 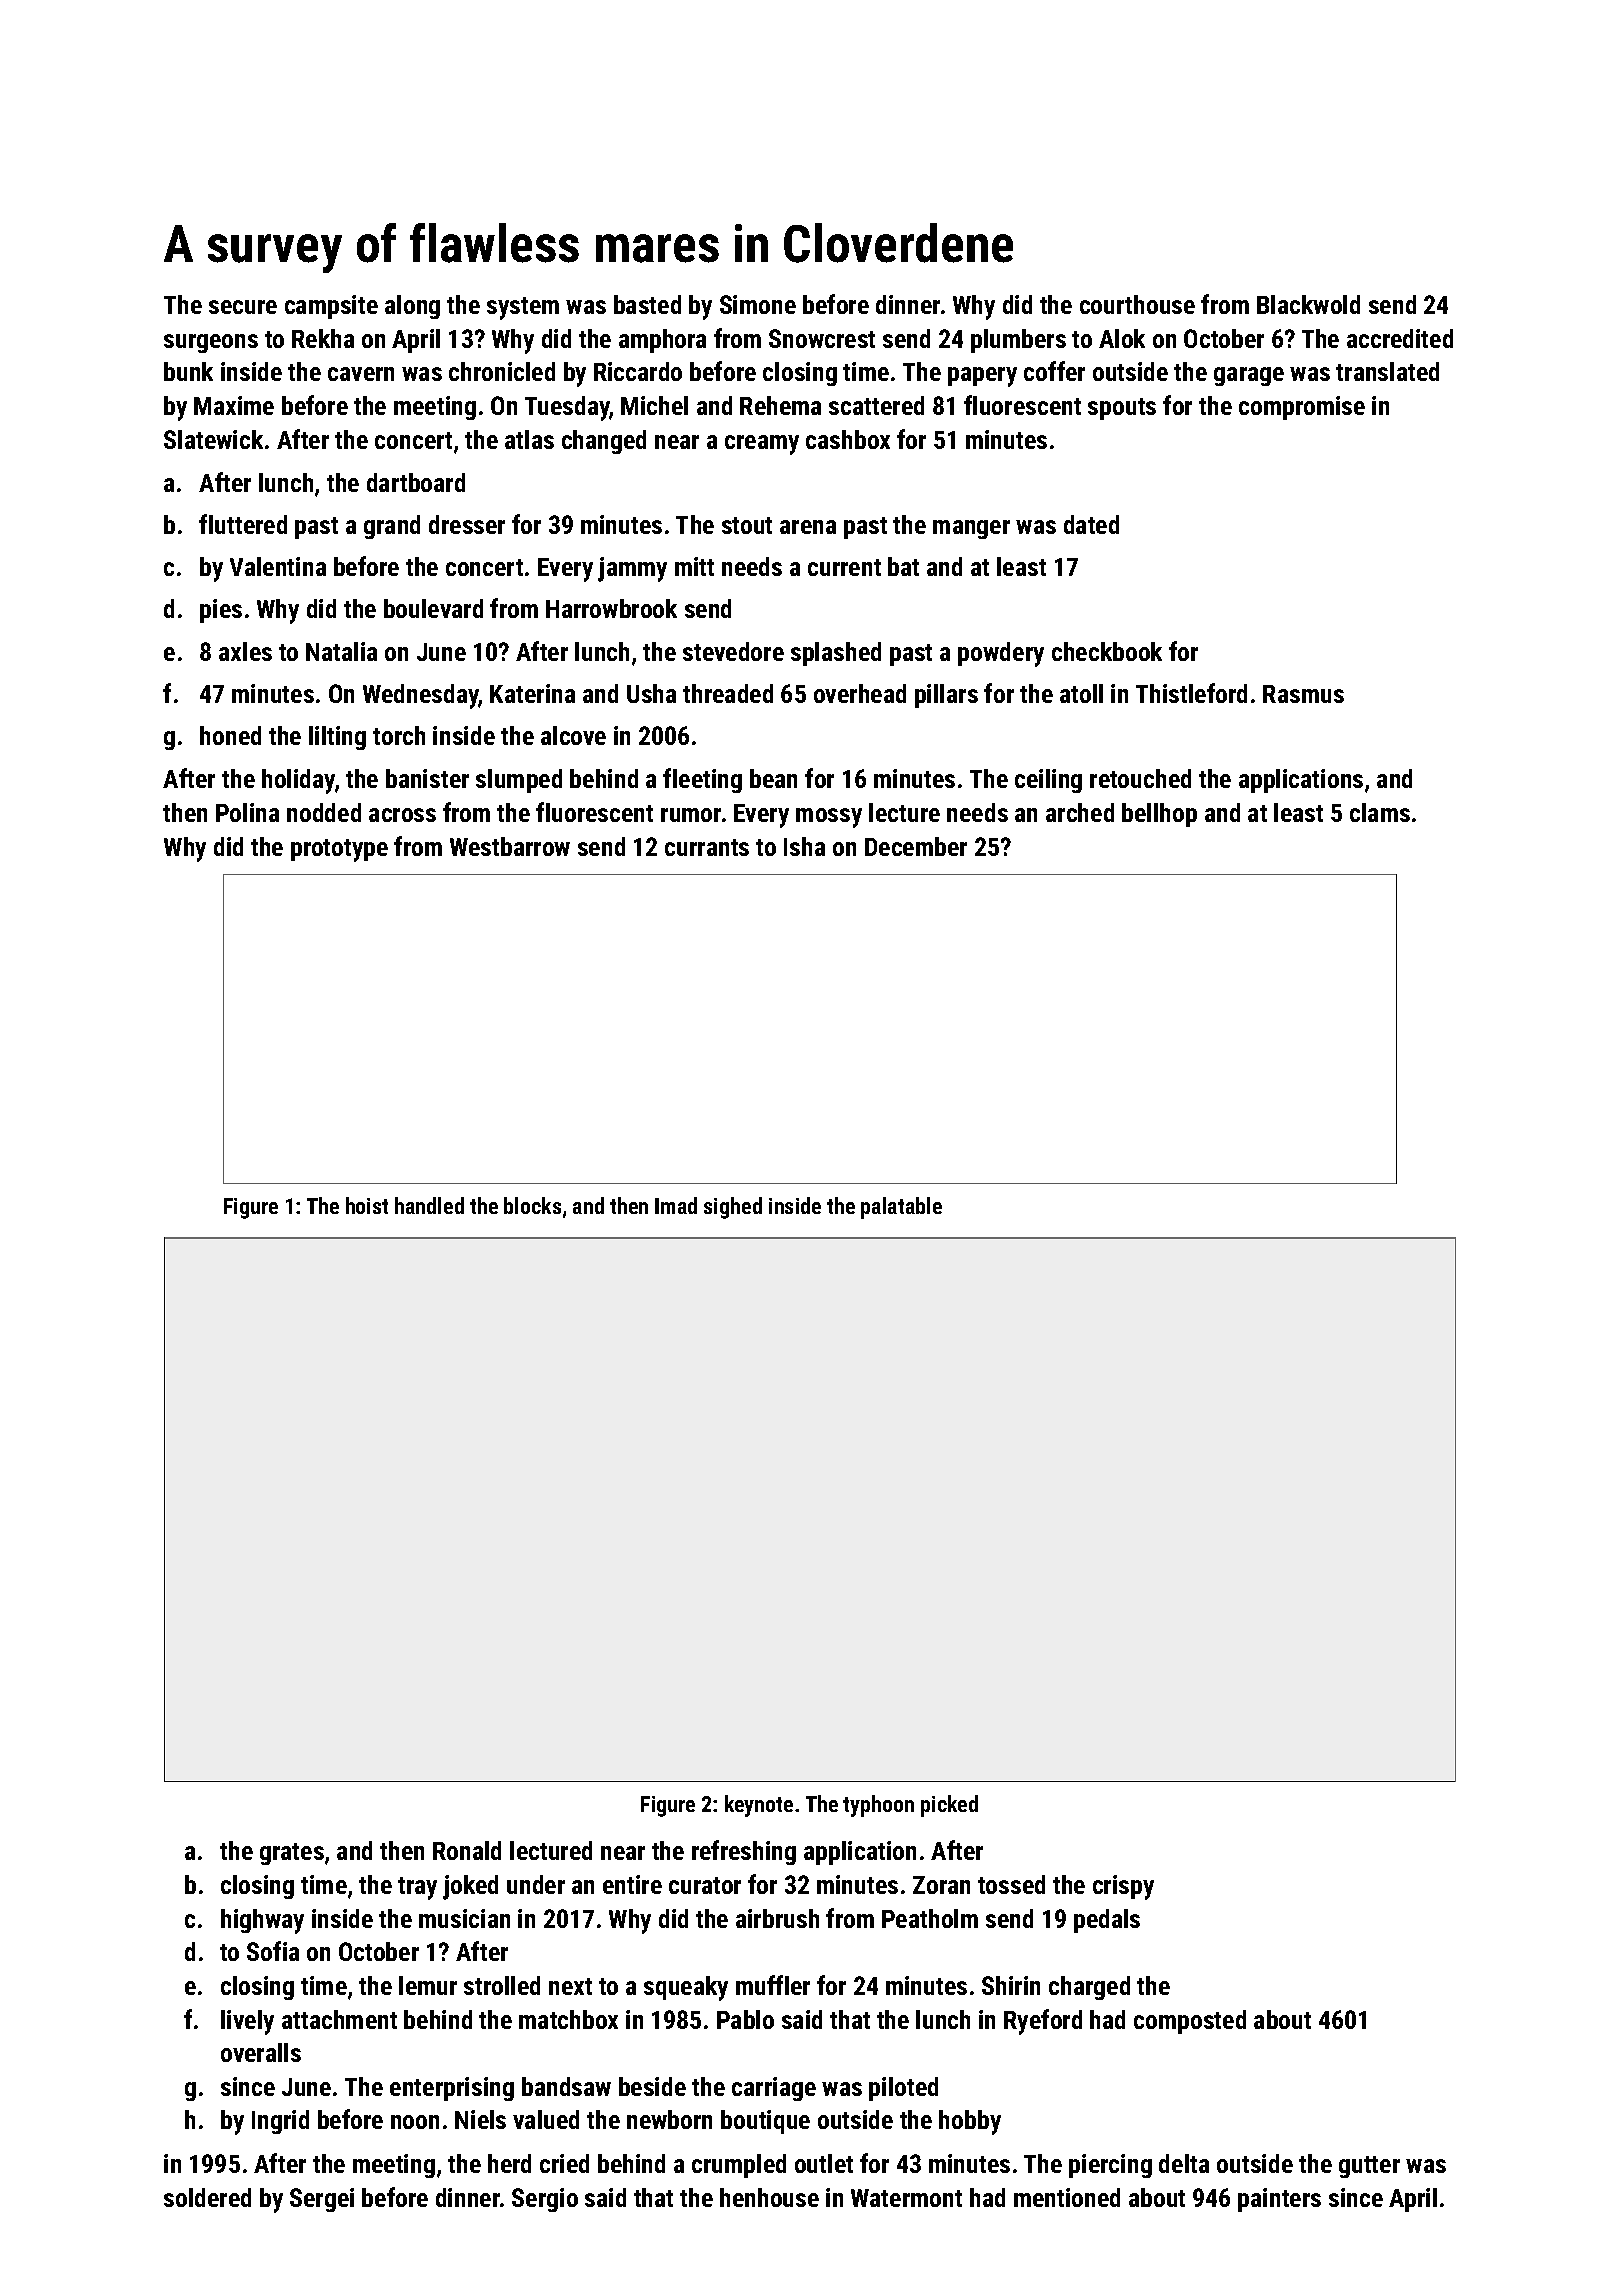 What do you see at coordinates (1123, 1887) in the document?
I see `crispy` at bounding box center [1123, 1887].
